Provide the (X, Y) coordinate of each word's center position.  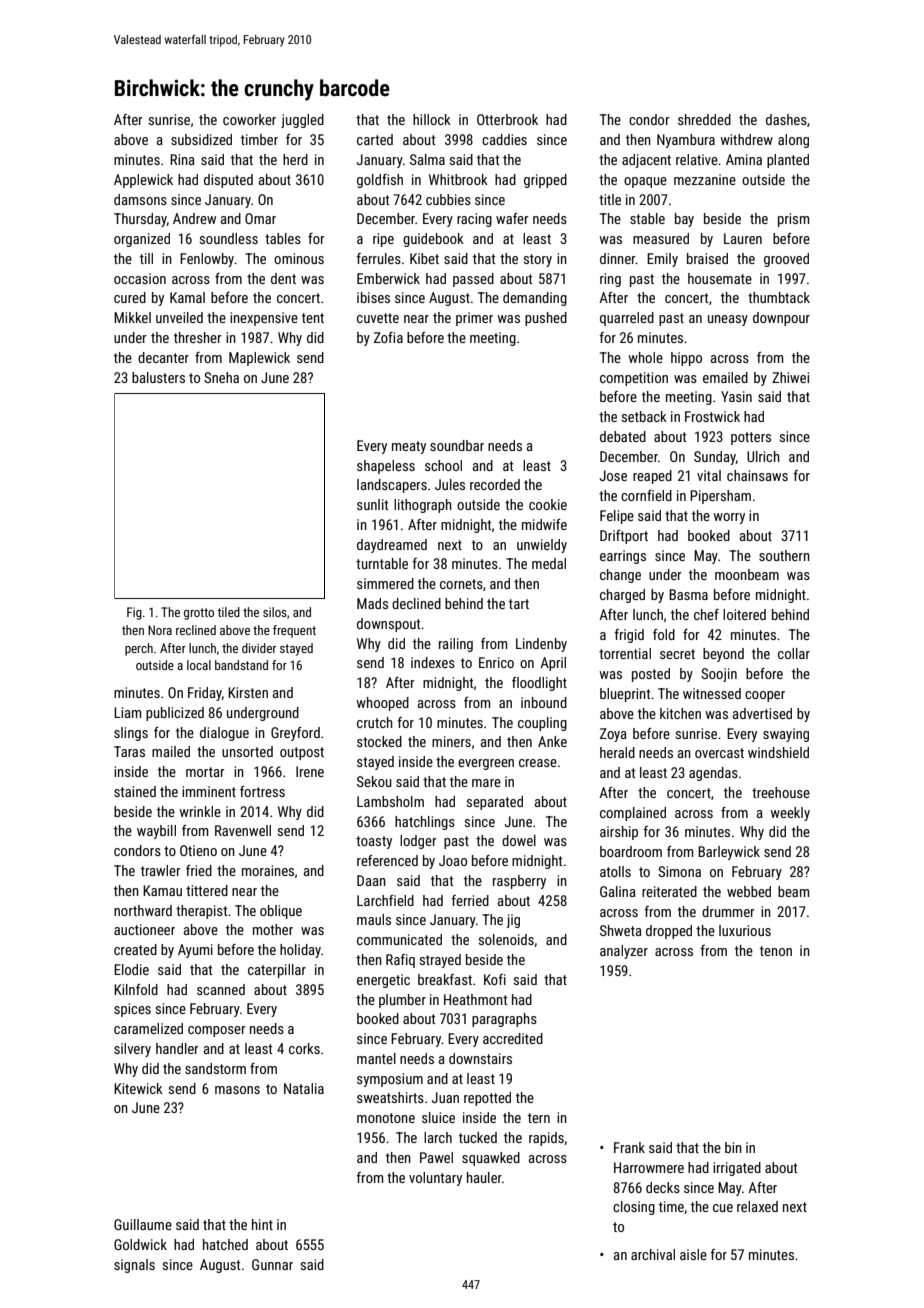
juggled (302, 121)
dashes (786, 119)
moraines (268, 870)
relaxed (757, 1206)
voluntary (435, 1179)
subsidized (201, 139)
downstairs (480, 1058)
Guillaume (143, 1224)
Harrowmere (649, 1167)
